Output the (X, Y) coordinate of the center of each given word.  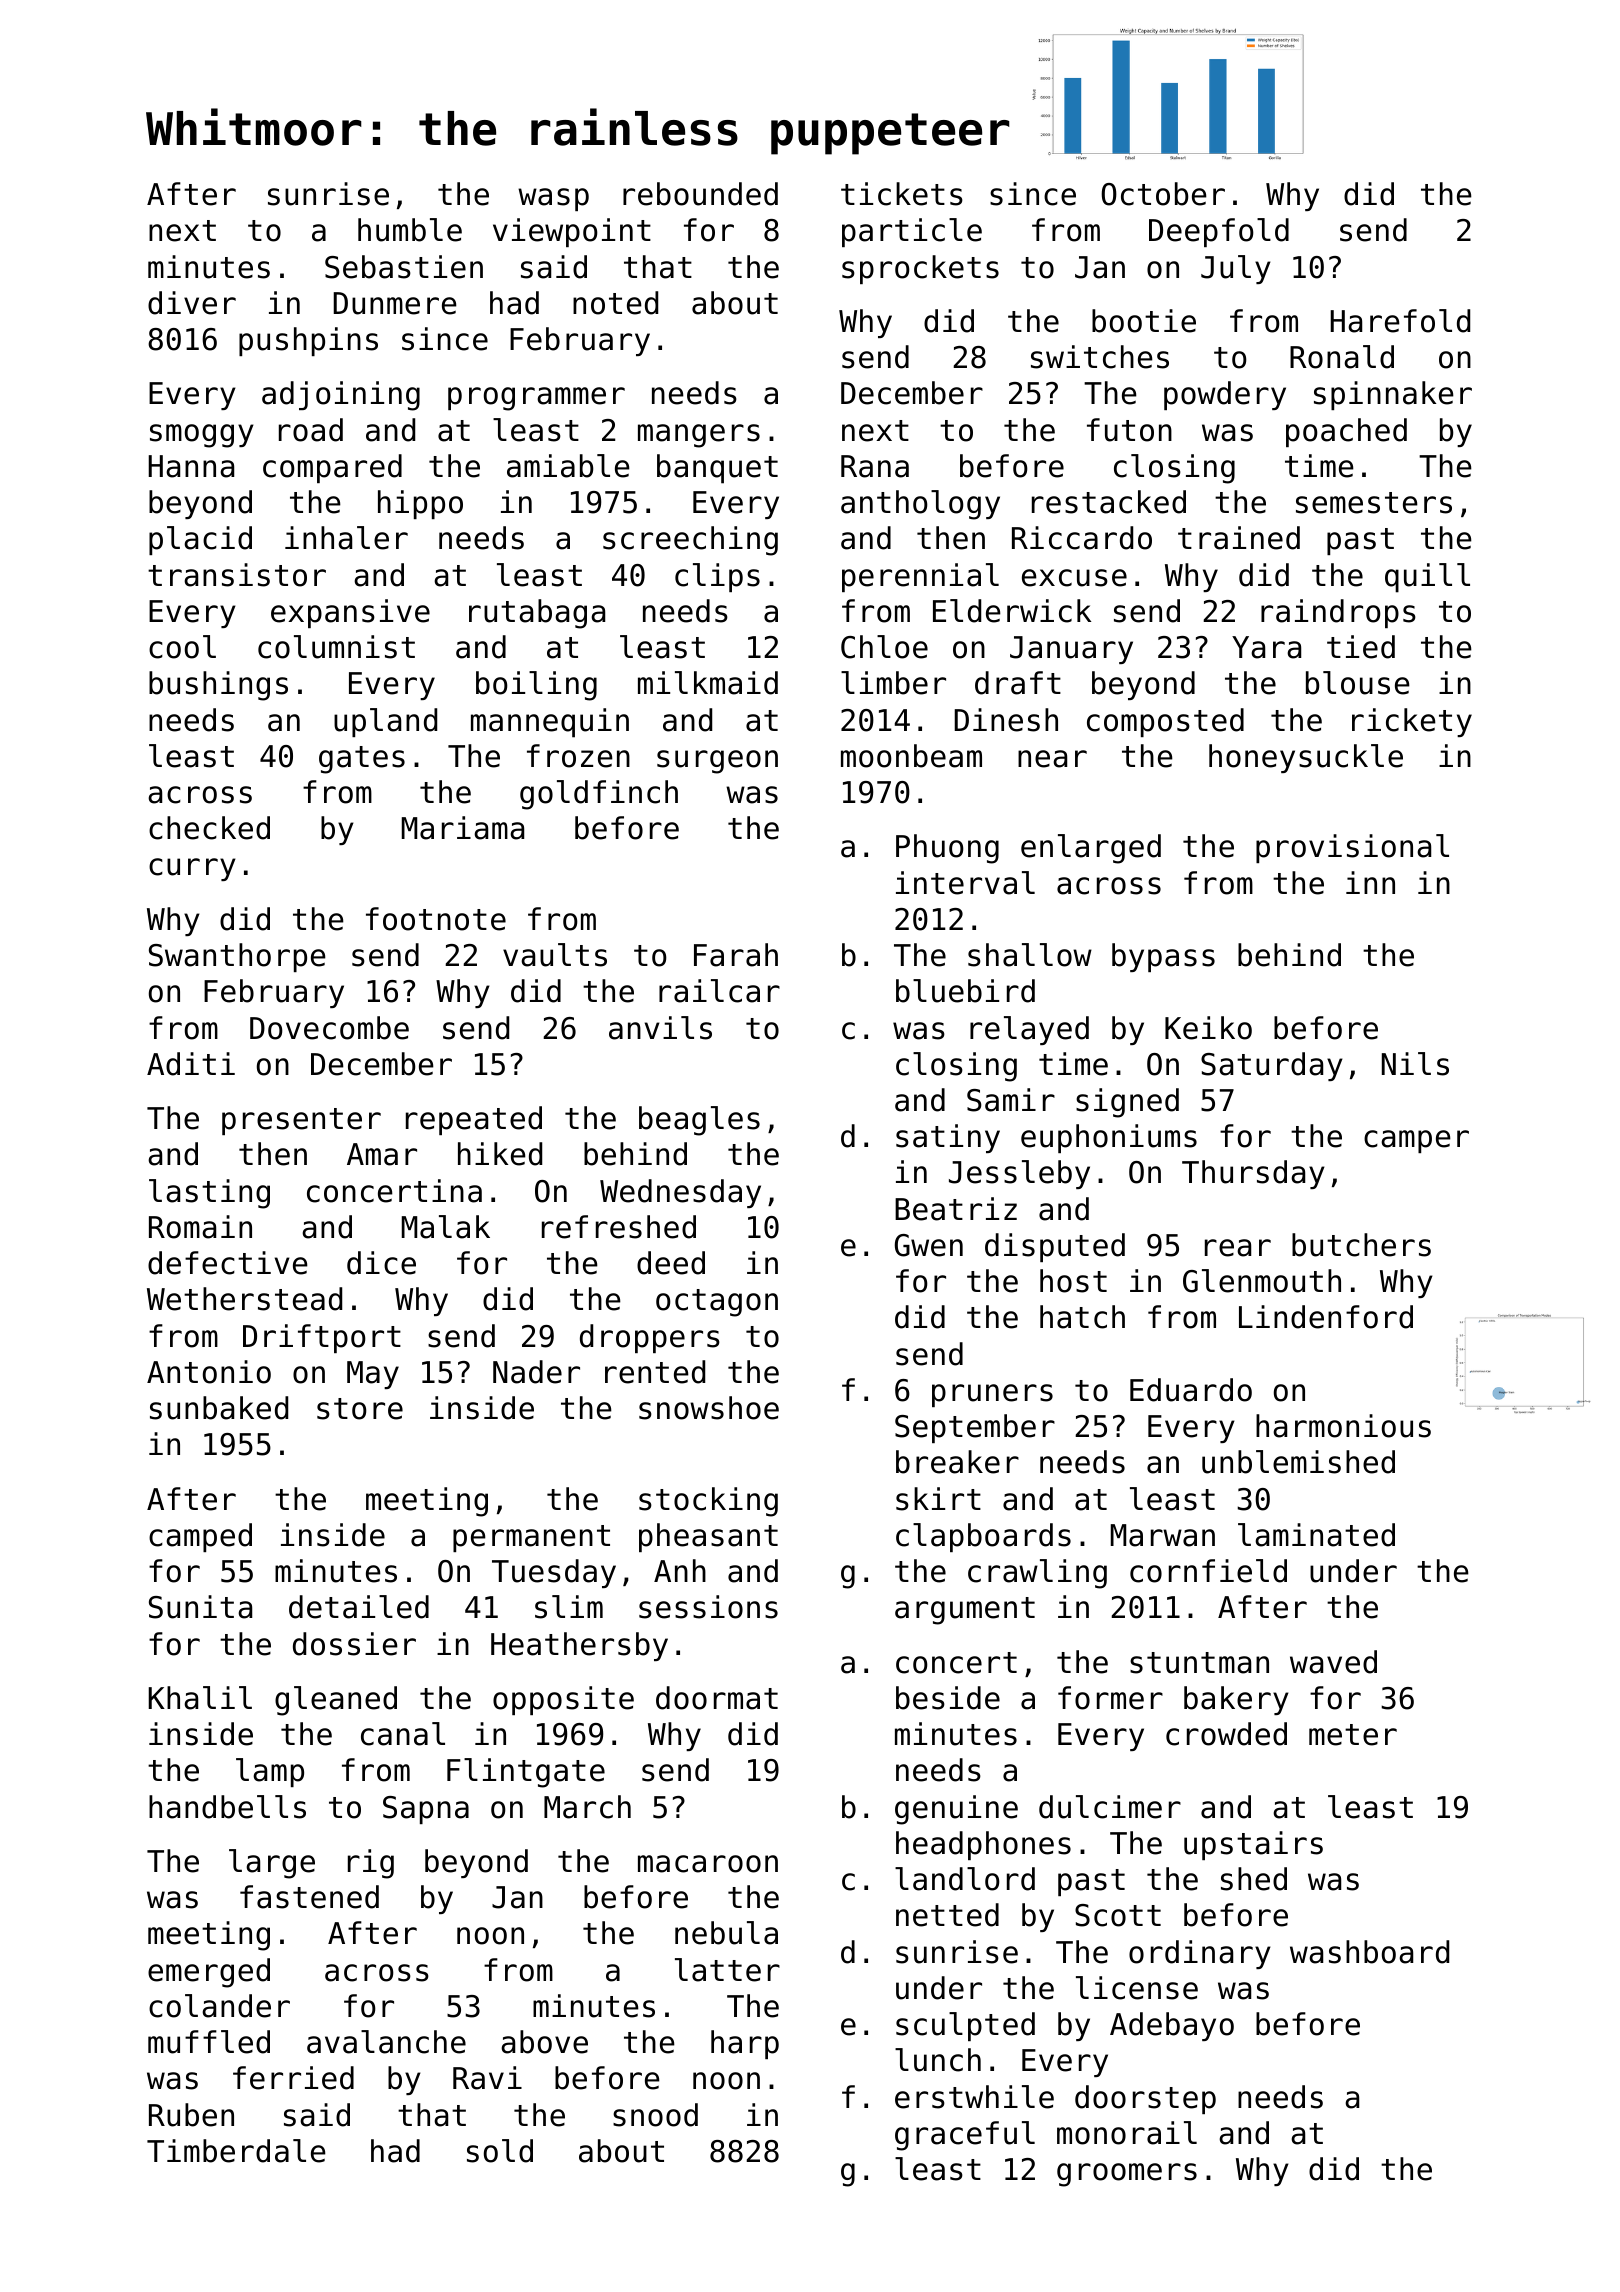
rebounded (700, 194)
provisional (1352, 848)
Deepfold (1219, 232)
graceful (965, 2136)
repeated (474, 1120)
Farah (736, 955)
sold (500, 2151)
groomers (1127, 2175)
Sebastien (404, 267)
